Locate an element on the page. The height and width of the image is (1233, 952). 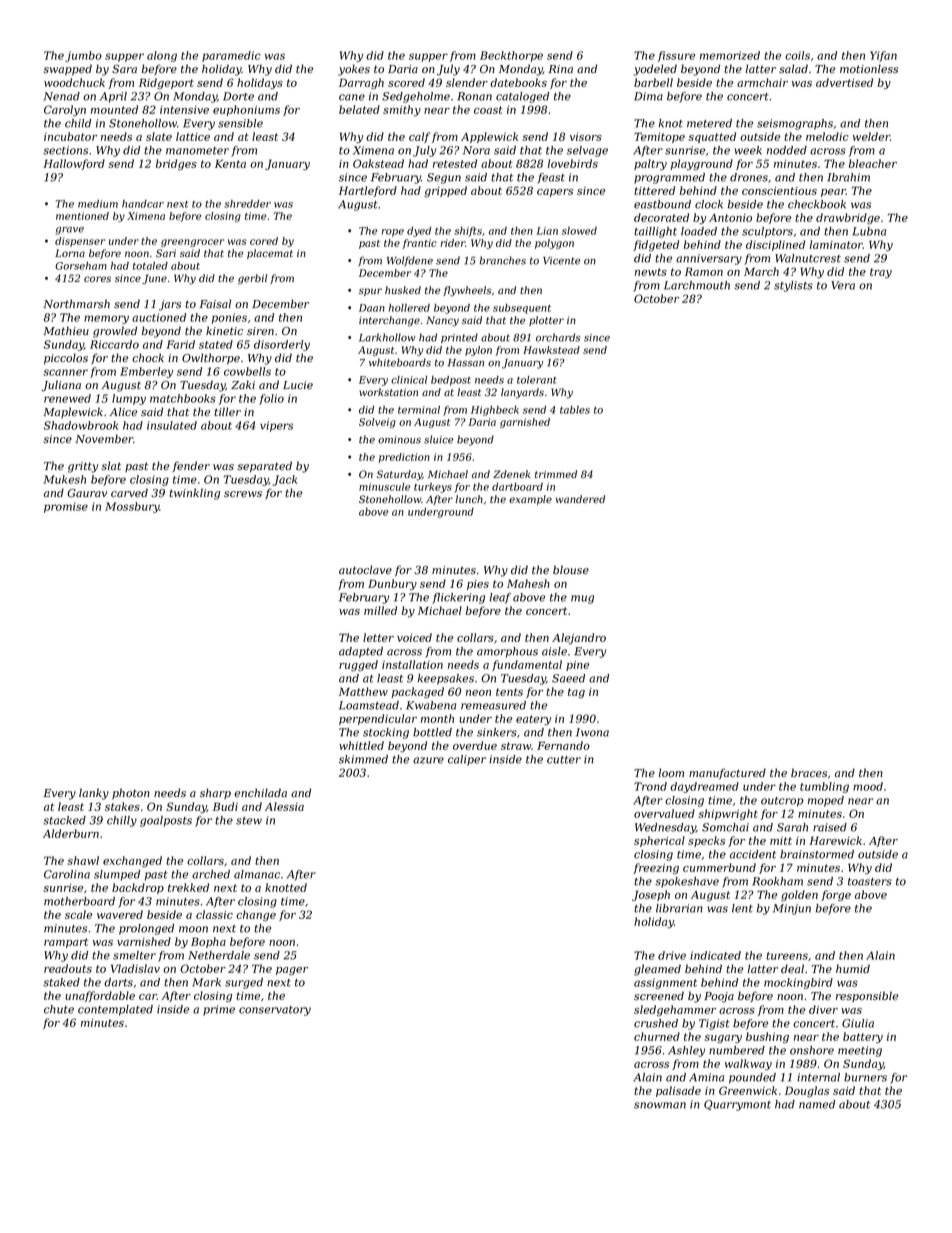
playground is located at coordinates (702, 165).
